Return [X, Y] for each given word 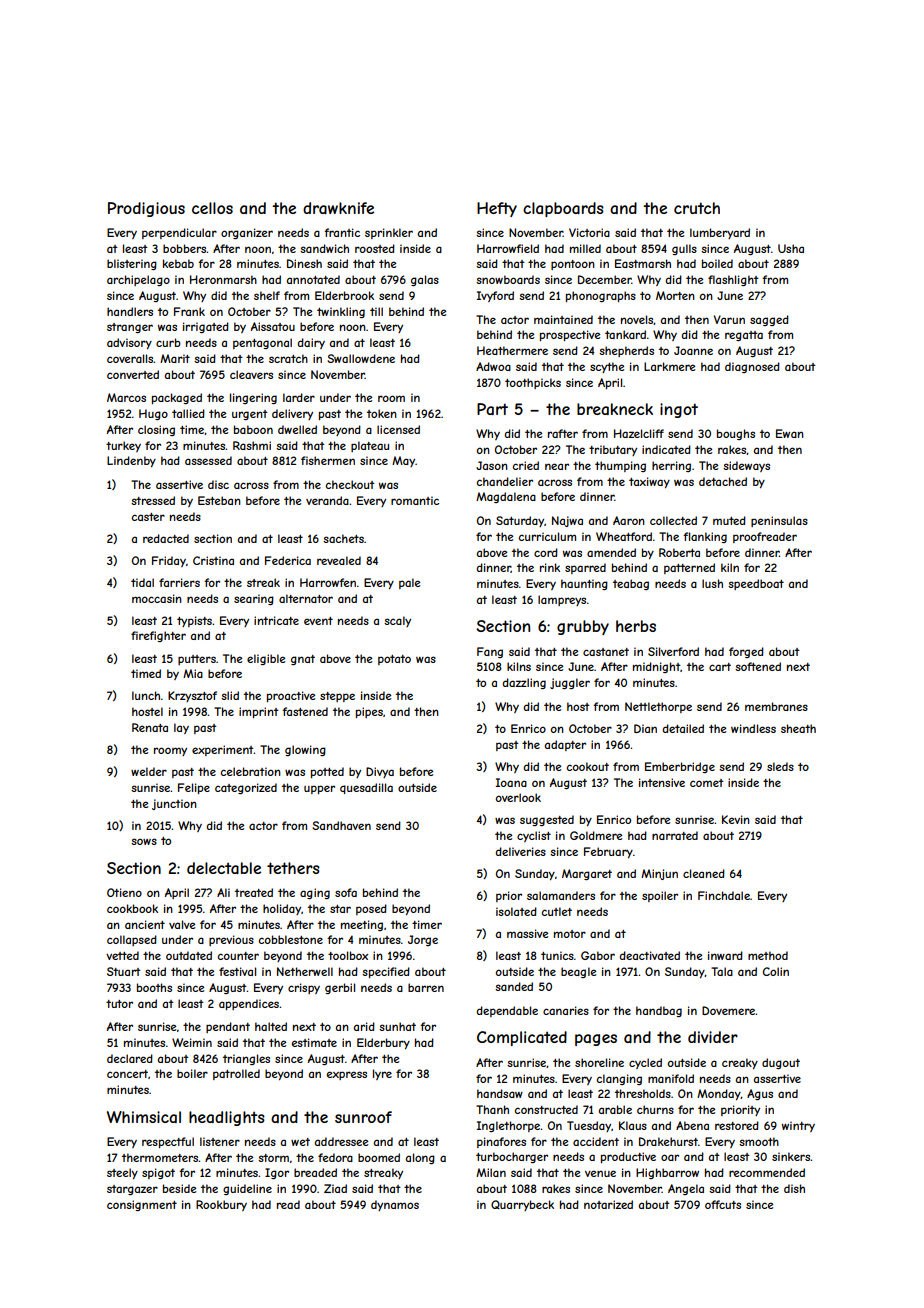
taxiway [649, 482]
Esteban [219, 500]
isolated [516, 911]
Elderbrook [344, 295]
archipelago [138, 280]
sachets [343, 538]
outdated [189, 955]
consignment [142, 1205]
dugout [781, 1063]
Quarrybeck [522, 1205]
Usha [791, 248]
